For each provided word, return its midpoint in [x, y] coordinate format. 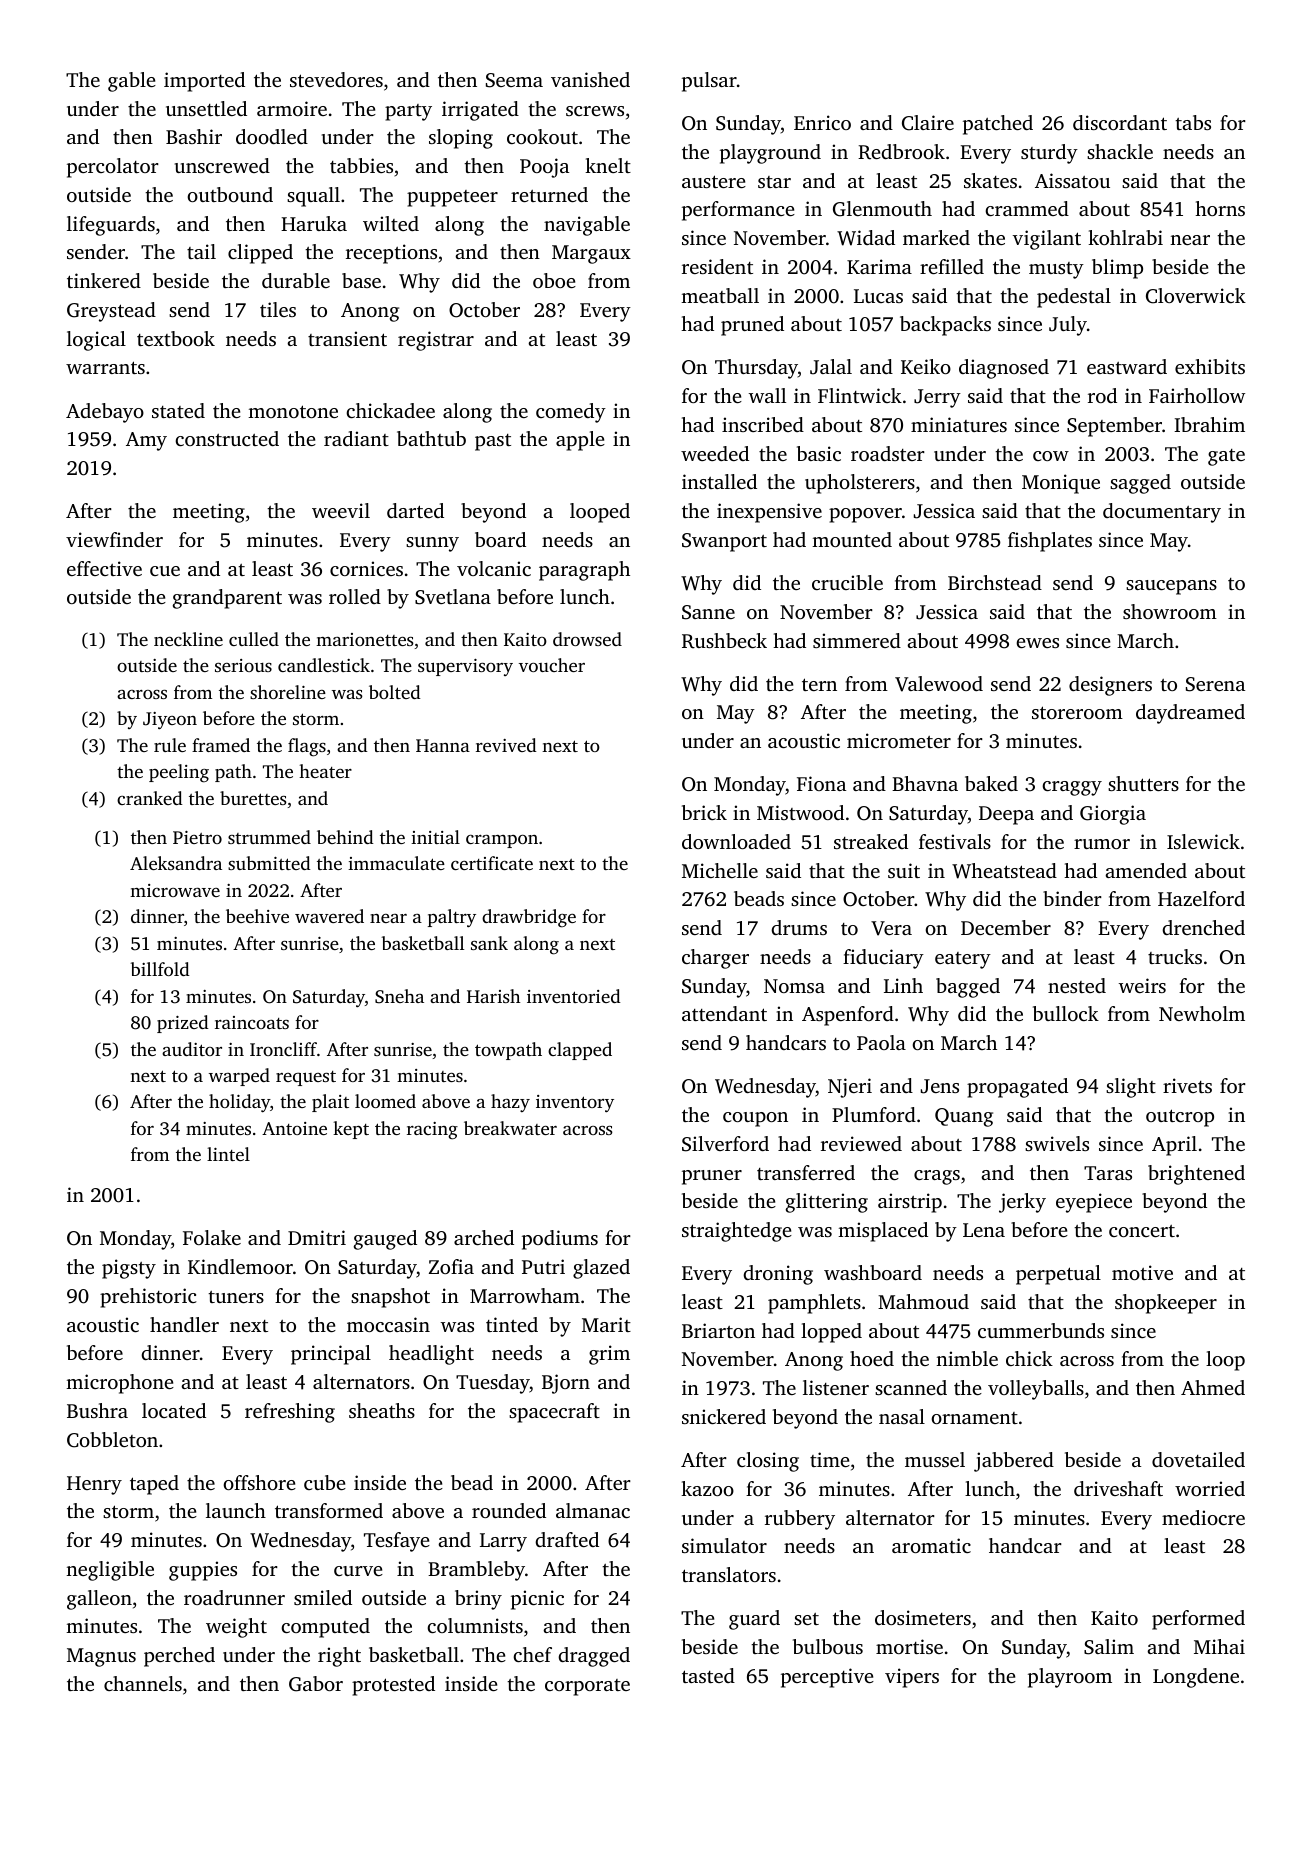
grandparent [227, 599]
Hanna [443, 745]
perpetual [1058, 1275]
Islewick [1203, 841]
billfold [160, 969]
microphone [120, 1384]
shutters [1143, 783]
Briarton [718, 1330]
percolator [113, 168]
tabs [1193, 122]
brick [704, 812]
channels [143, 1683]
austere [714, 181]
